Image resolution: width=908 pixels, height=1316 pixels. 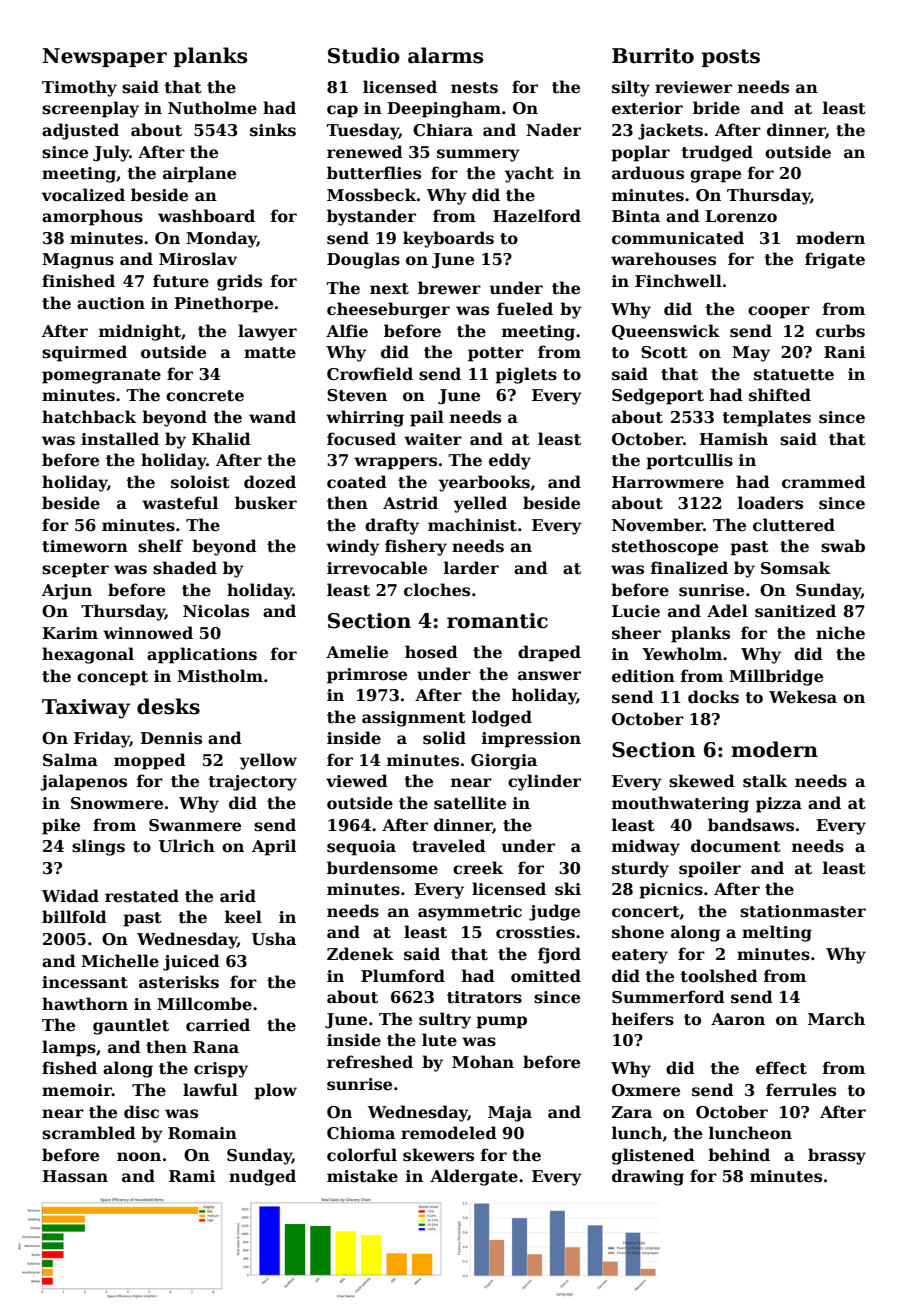 What do you see at coordinates (730, 58) in the screenshot?
I see `posts` at bounding box center [730, 58].
